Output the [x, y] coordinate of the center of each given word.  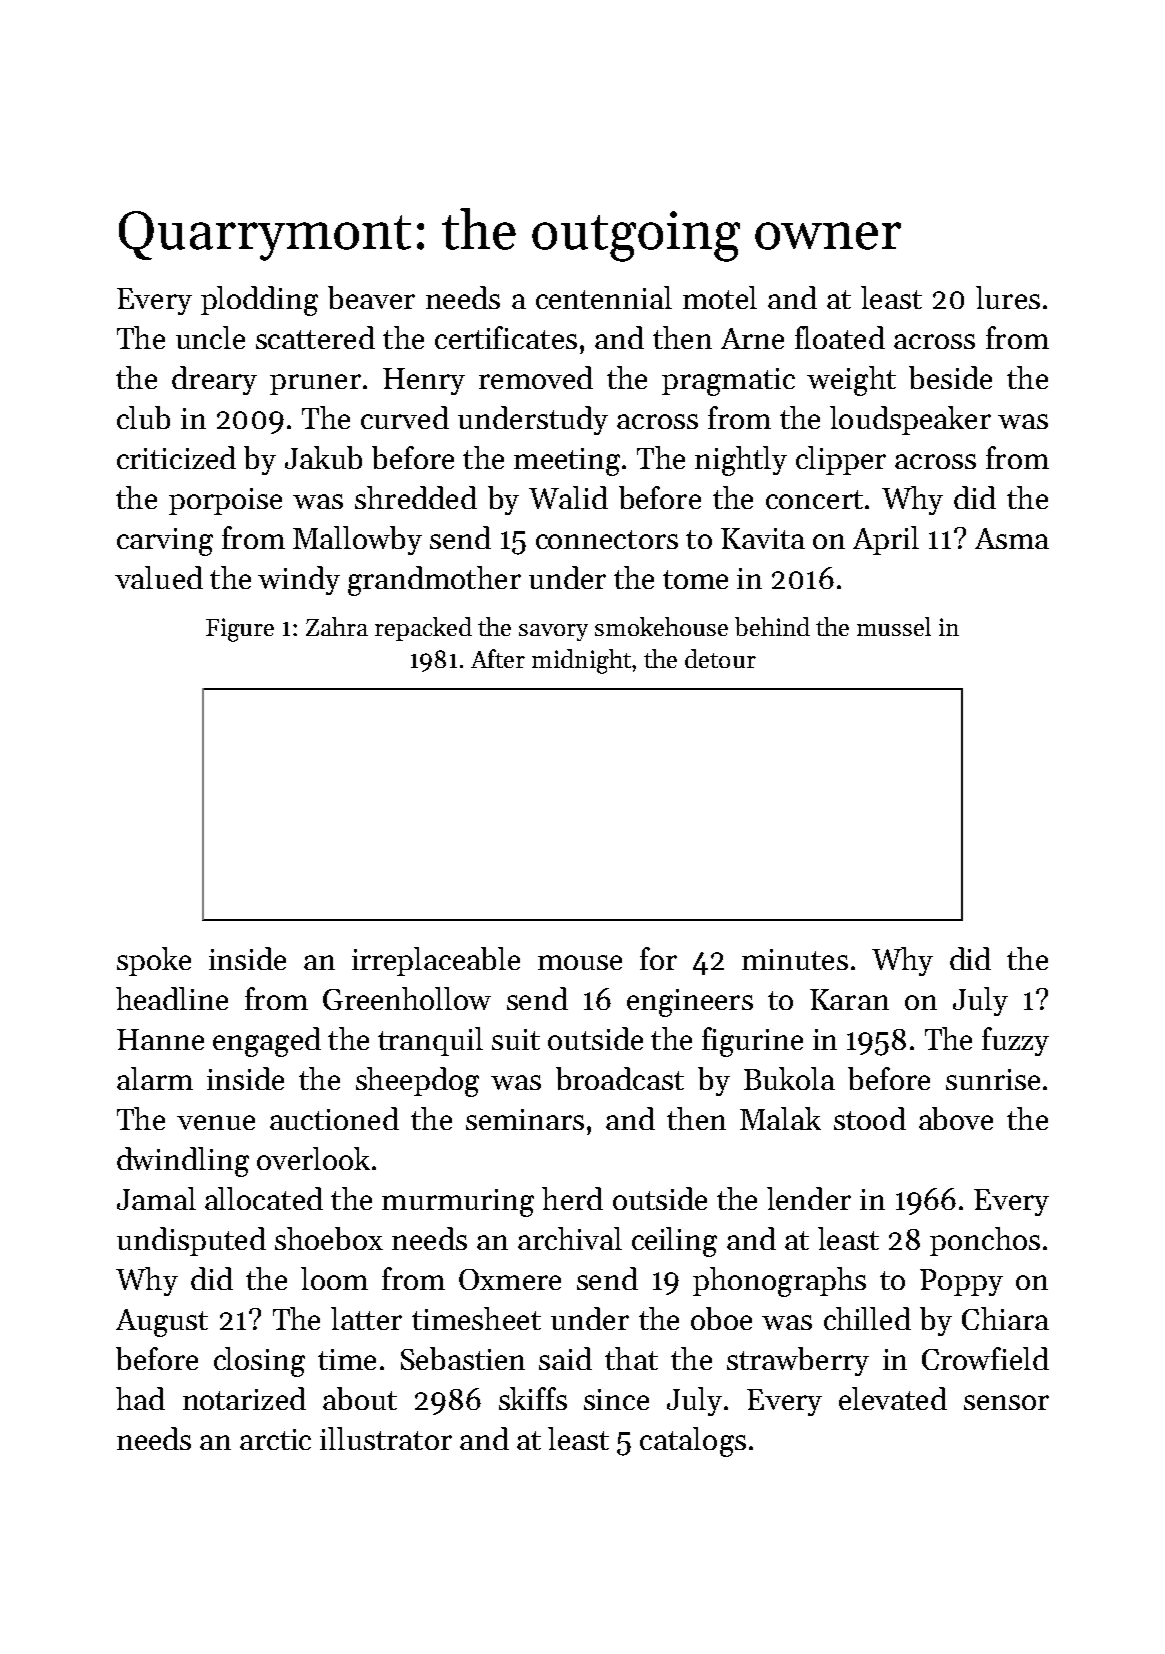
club [143, 417]
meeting [567, 462]
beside [950, 377]
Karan [849, 999]
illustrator [386, 1438]
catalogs [693, 1442]
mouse [580, 962]
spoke [154, 961]
